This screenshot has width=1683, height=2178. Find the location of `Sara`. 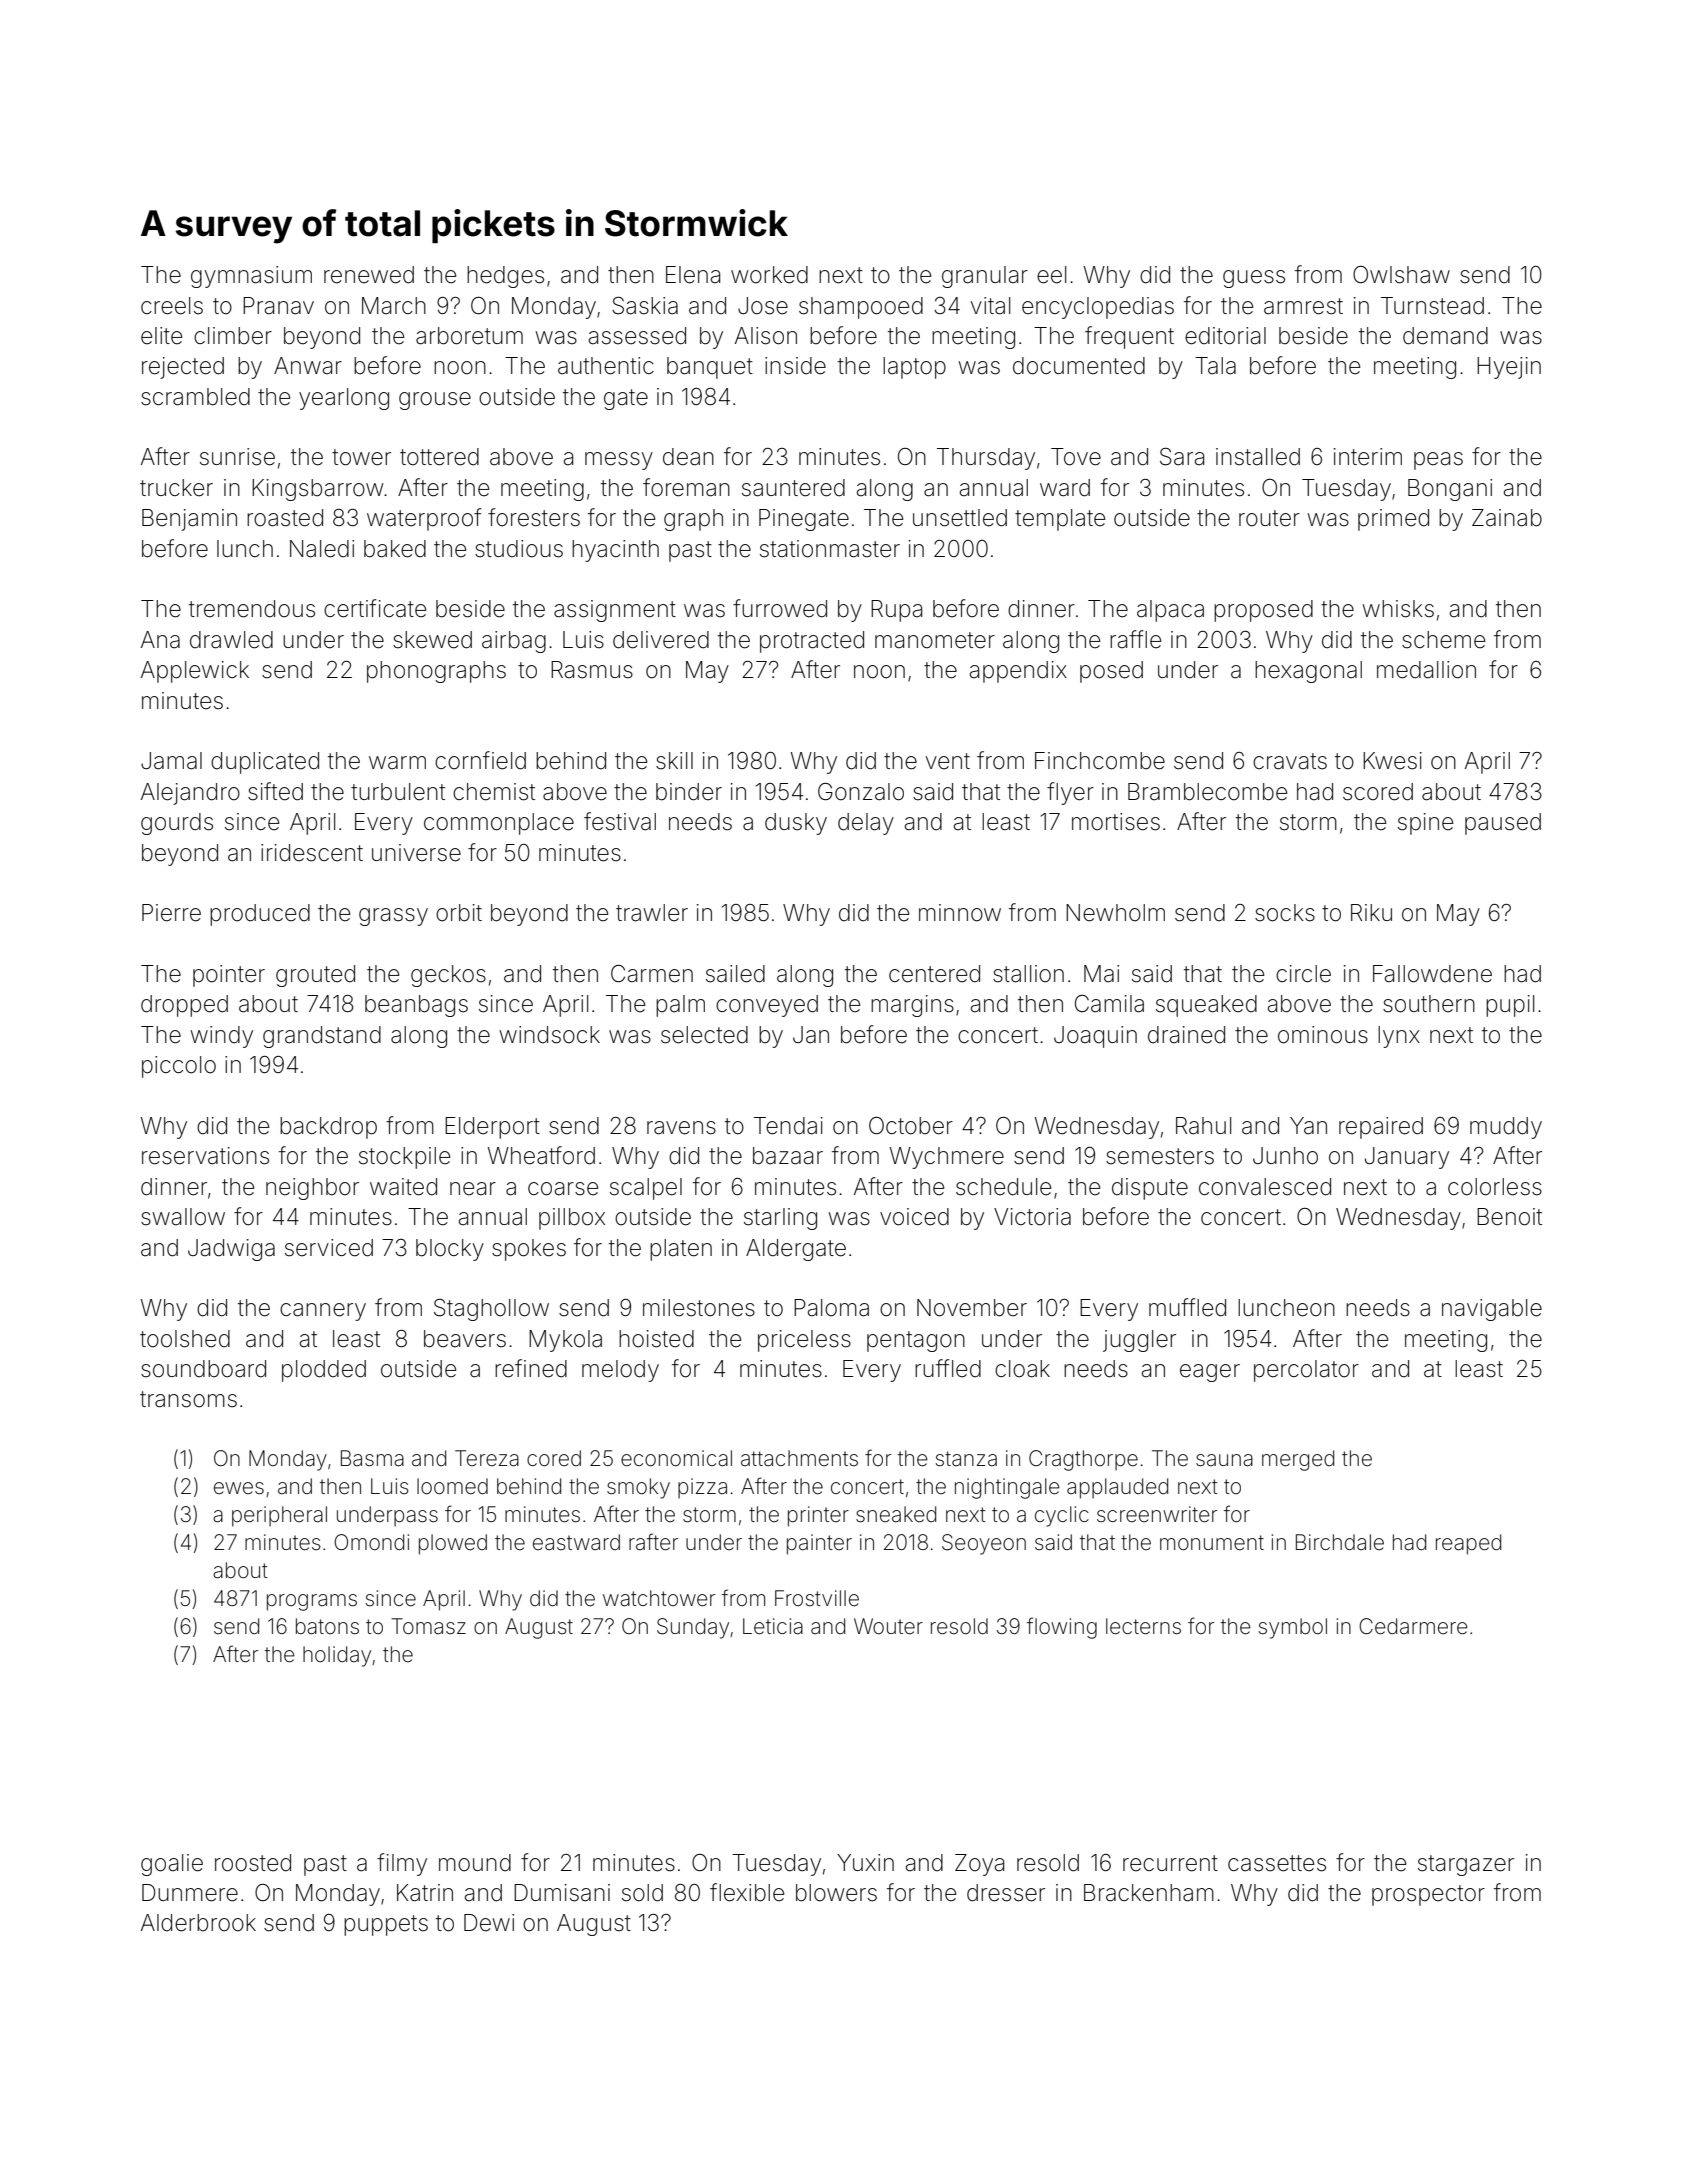

Sara is located at coordinates (1182, 457).
